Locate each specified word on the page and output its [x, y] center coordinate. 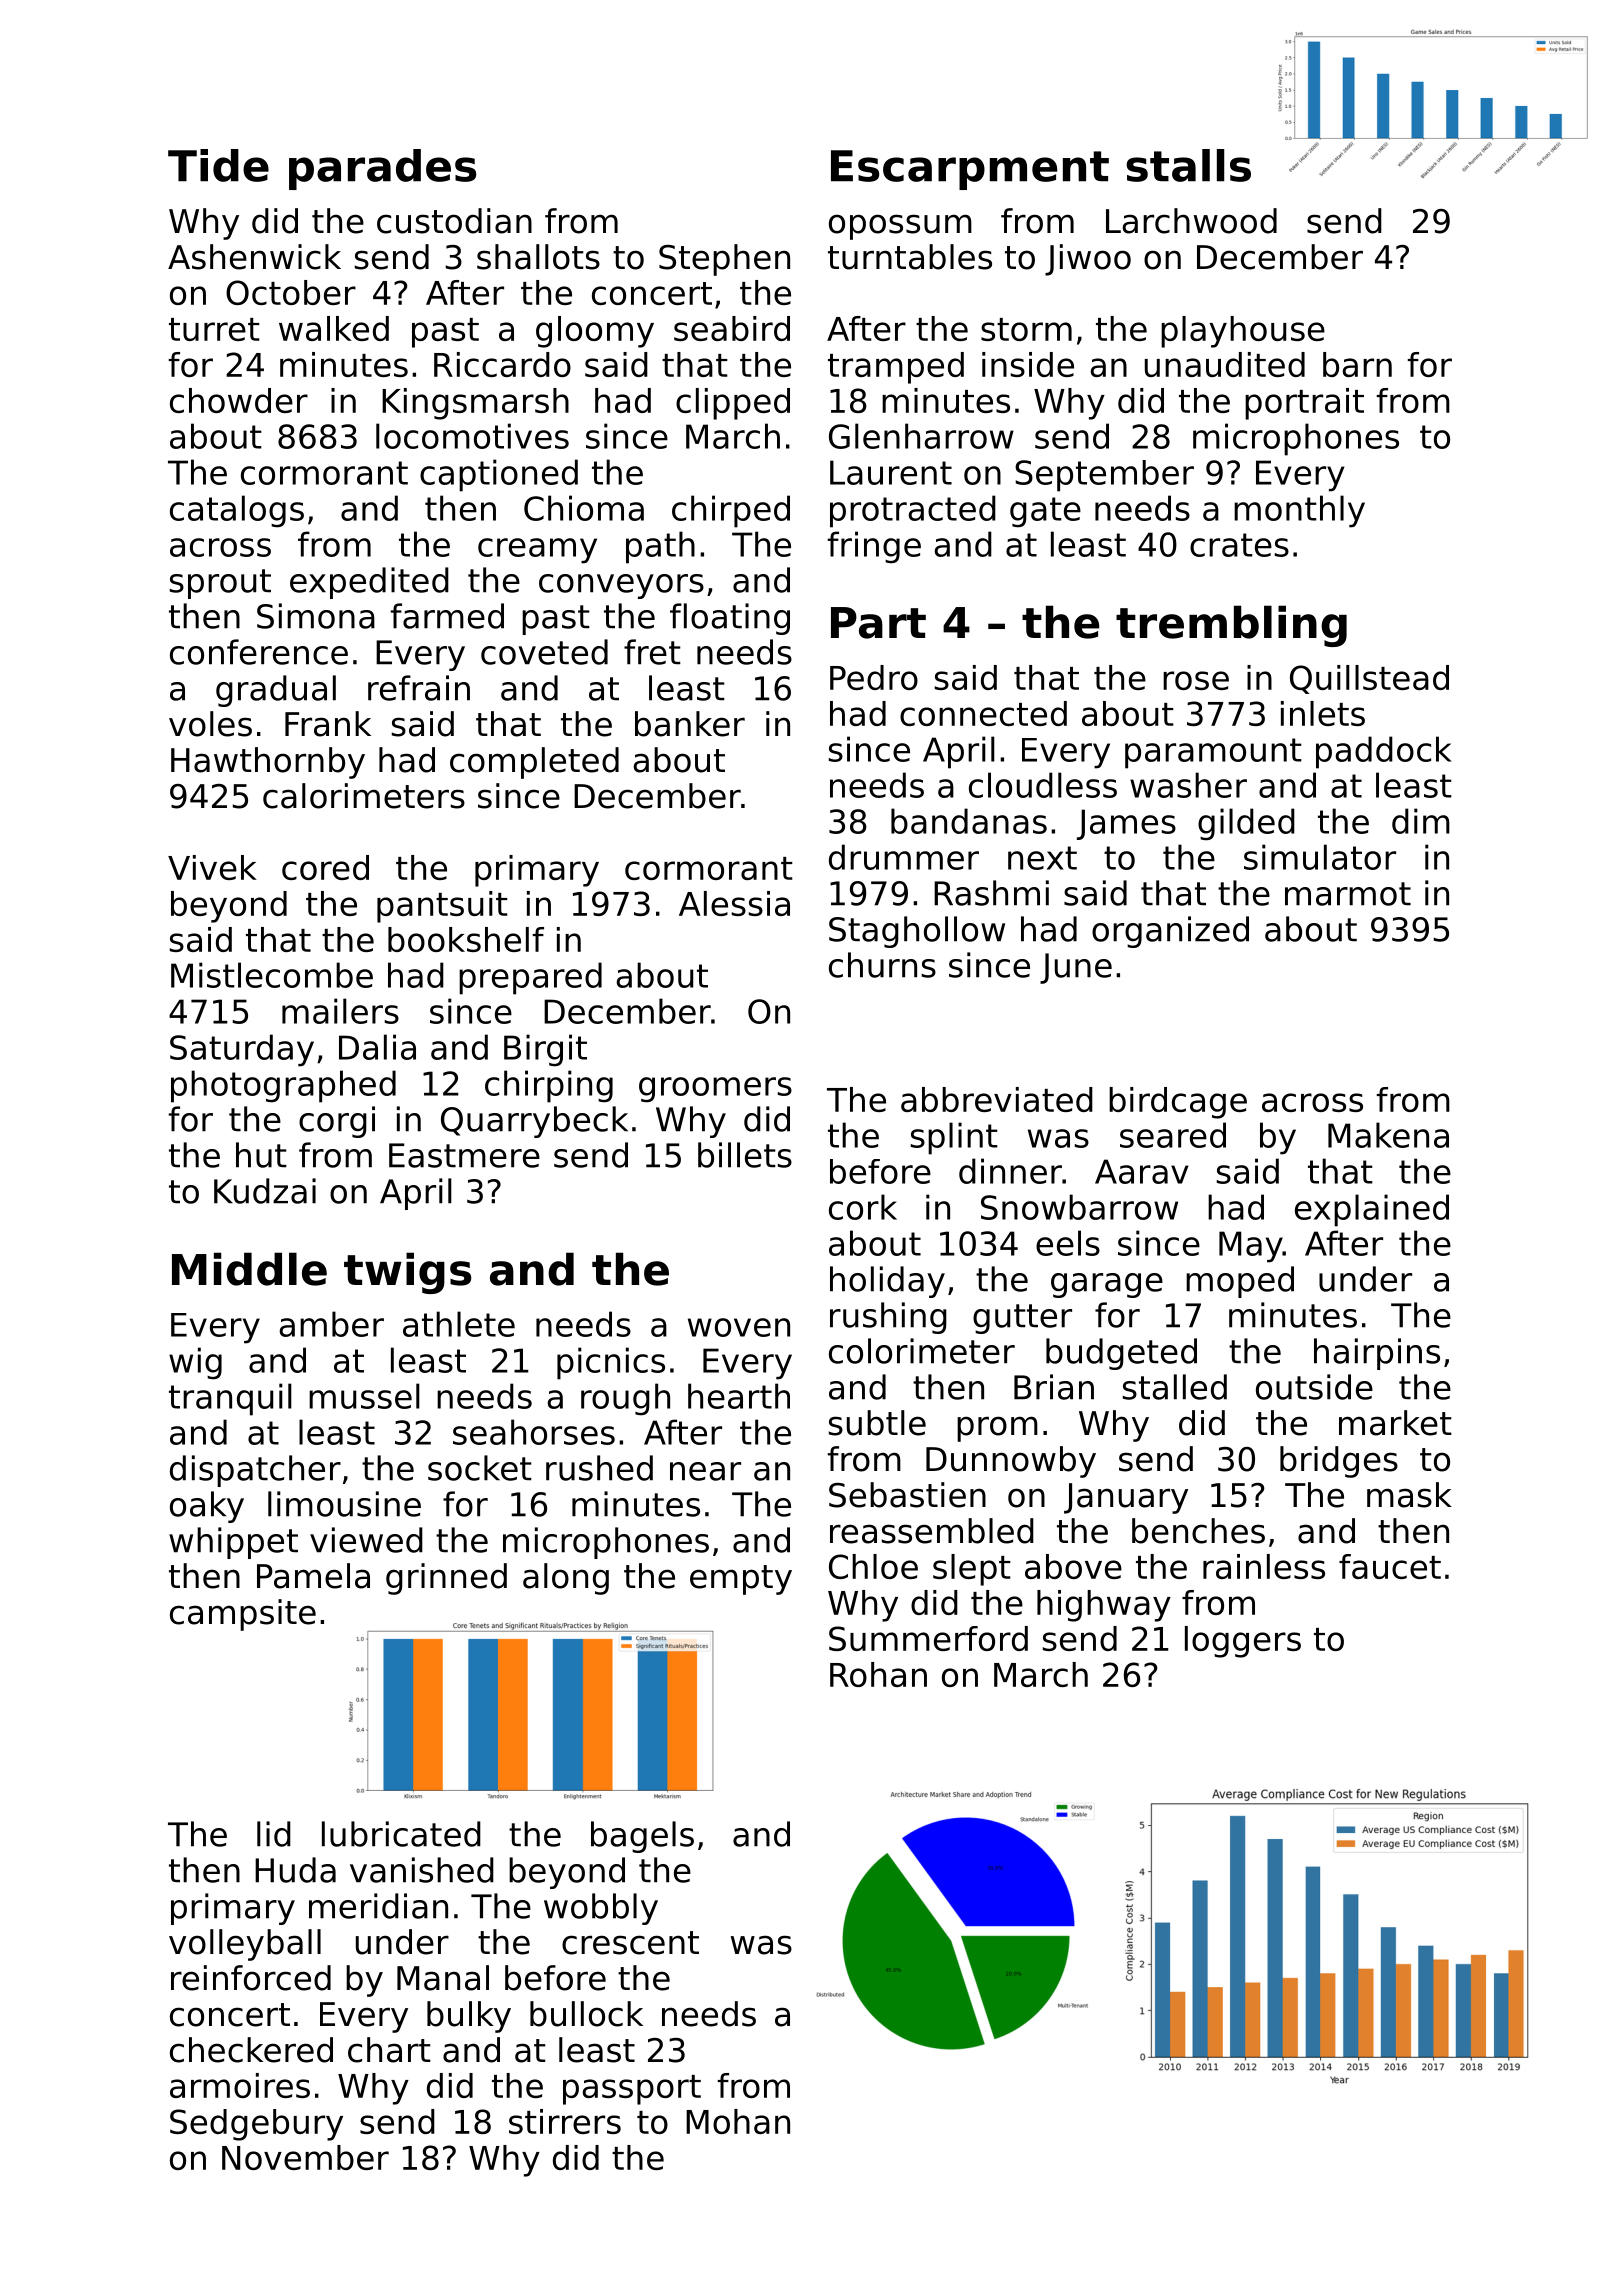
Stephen [724, 260]
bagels [642, 1837]
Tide [218, 165]
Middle [249, 1269]
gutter [1022, 1319]
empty [741, 1580]
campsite [243, 1615]
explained [1372, 1210]
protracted [913, 511]
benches [1198, 1531]
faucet [1390, 1566]
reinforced [251, 1978]
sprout [220, 584]
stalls [1188, 165]
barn [1357, 364]
